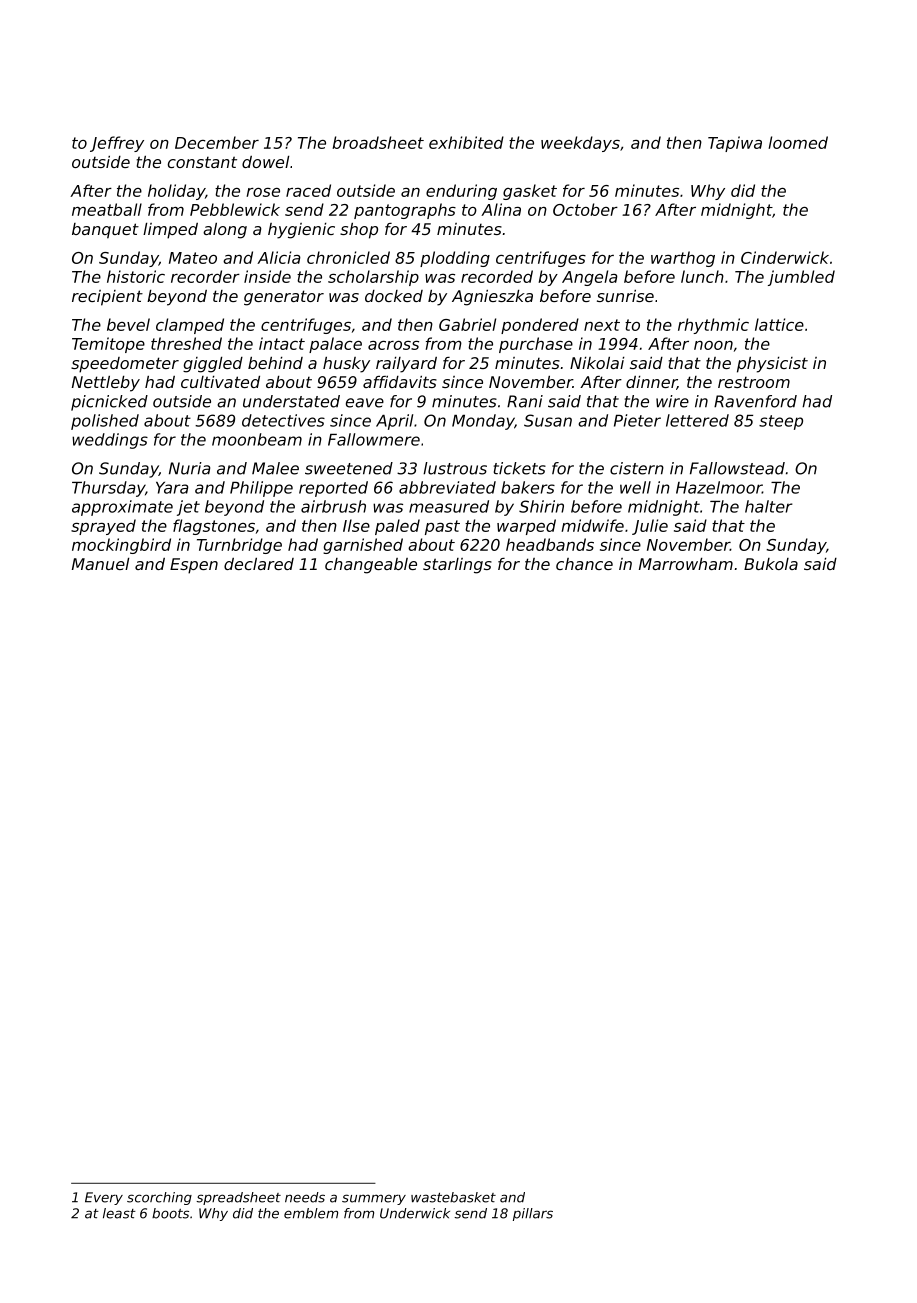  I want to click on loomed, so click(798, 142).
